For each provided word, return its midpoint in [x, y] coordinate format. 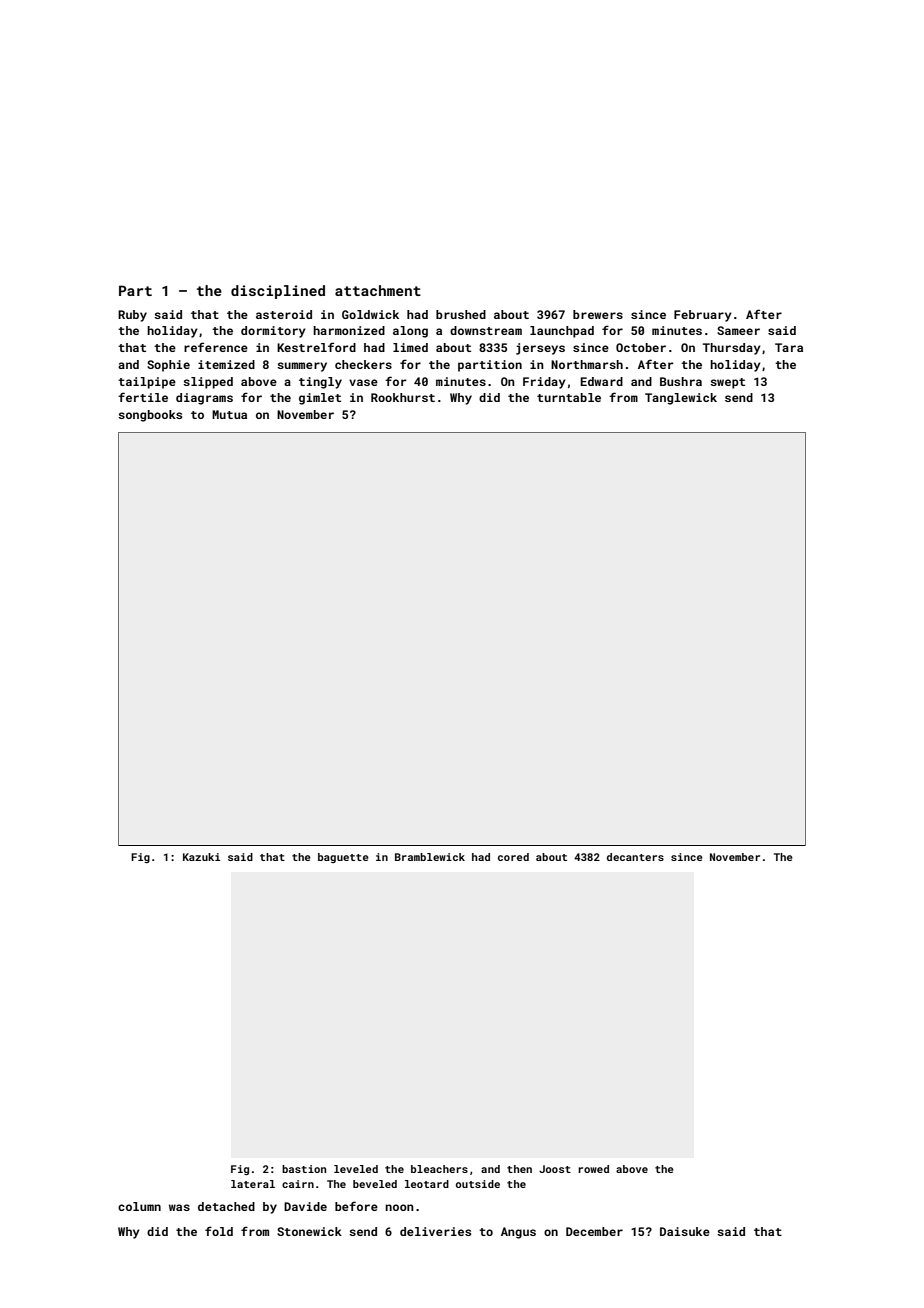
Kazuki [201, 857]
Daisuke [685, 1231]
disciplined [278, 292]
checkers [363, 364]
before [356, 1206]
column [139, 1206]
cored [513, 857]
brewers [598, 314]
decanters [635, 857]
